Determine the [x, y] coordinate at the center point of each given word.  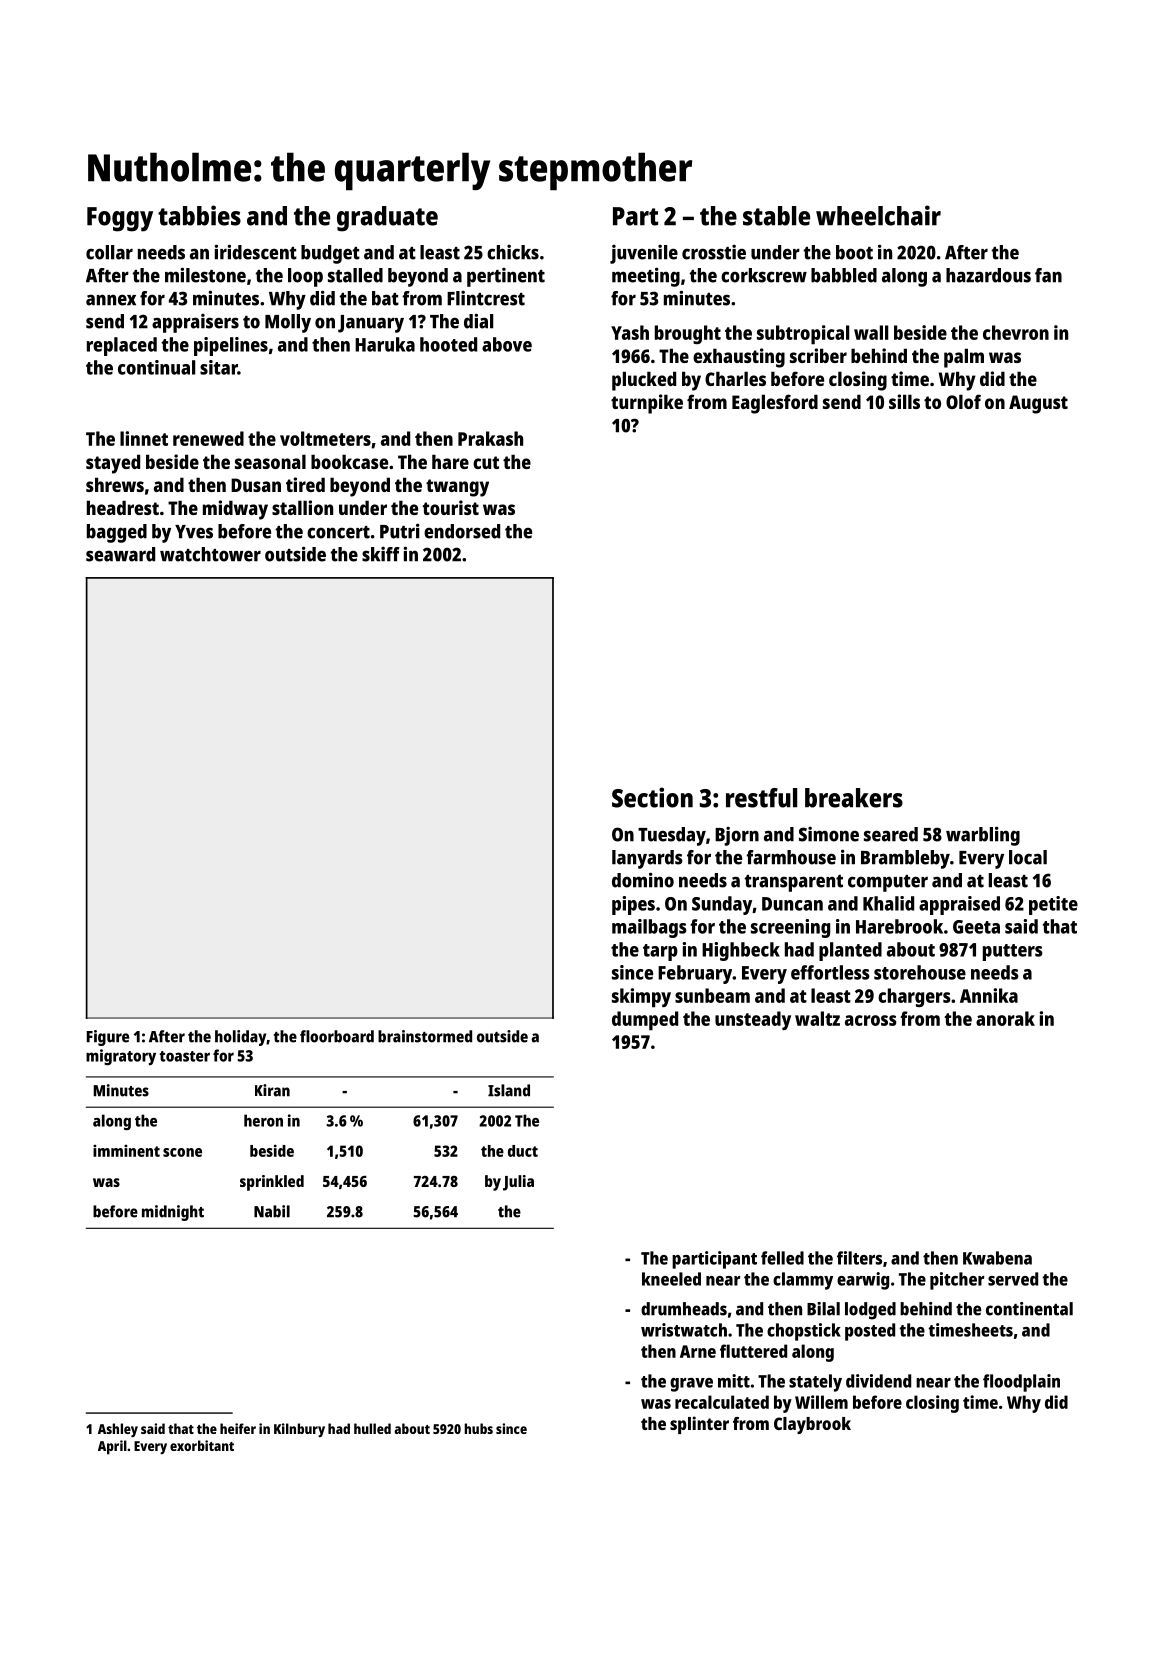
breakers [854, 798]
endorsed [462, 531]
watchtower [210, 554]
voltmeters [325, 438]
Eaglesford [775, 404]
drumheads [684, 1309]
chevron [1016, 332]
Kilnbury [299, 1430]
